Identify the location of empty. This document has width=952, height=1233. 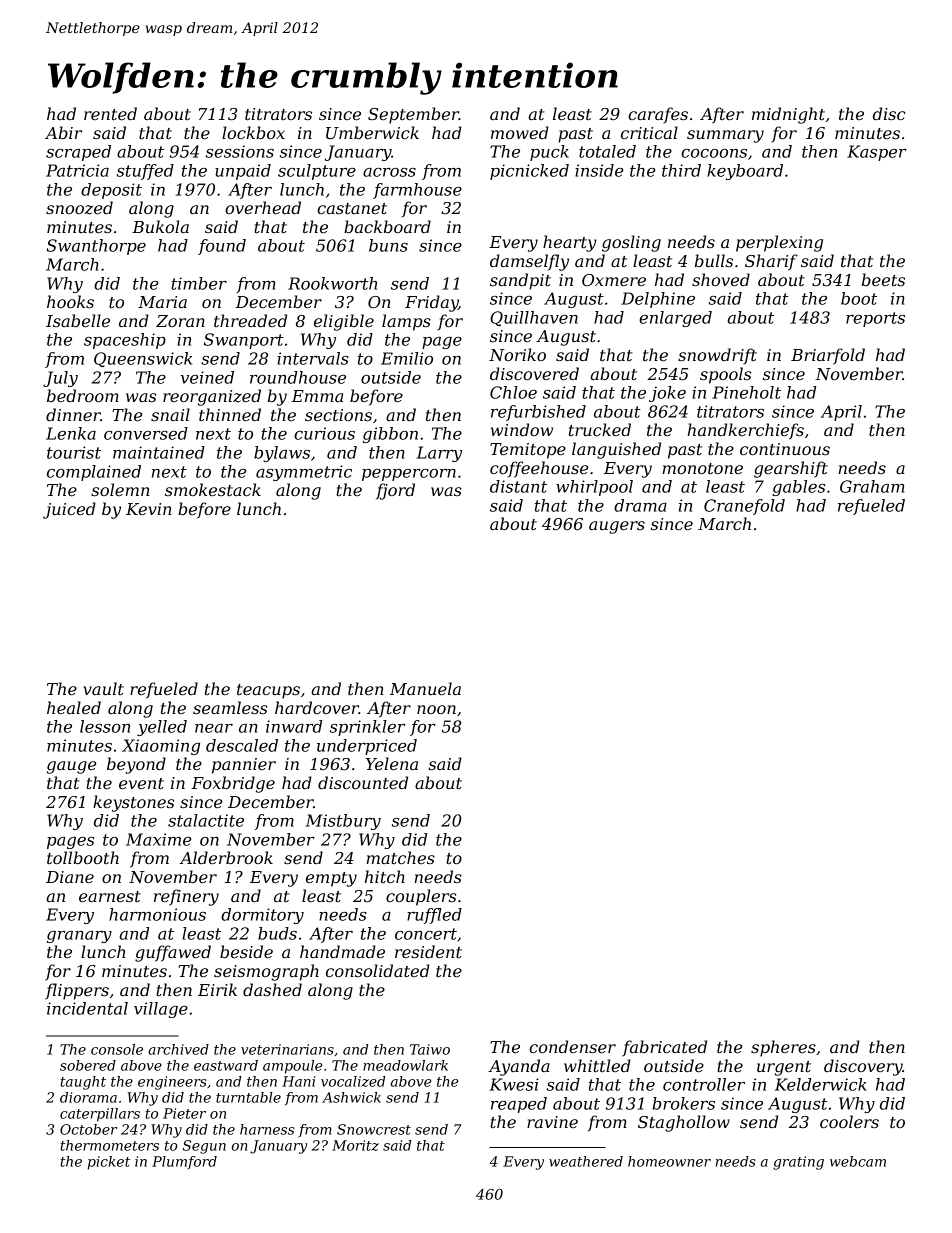
(331, 879).
